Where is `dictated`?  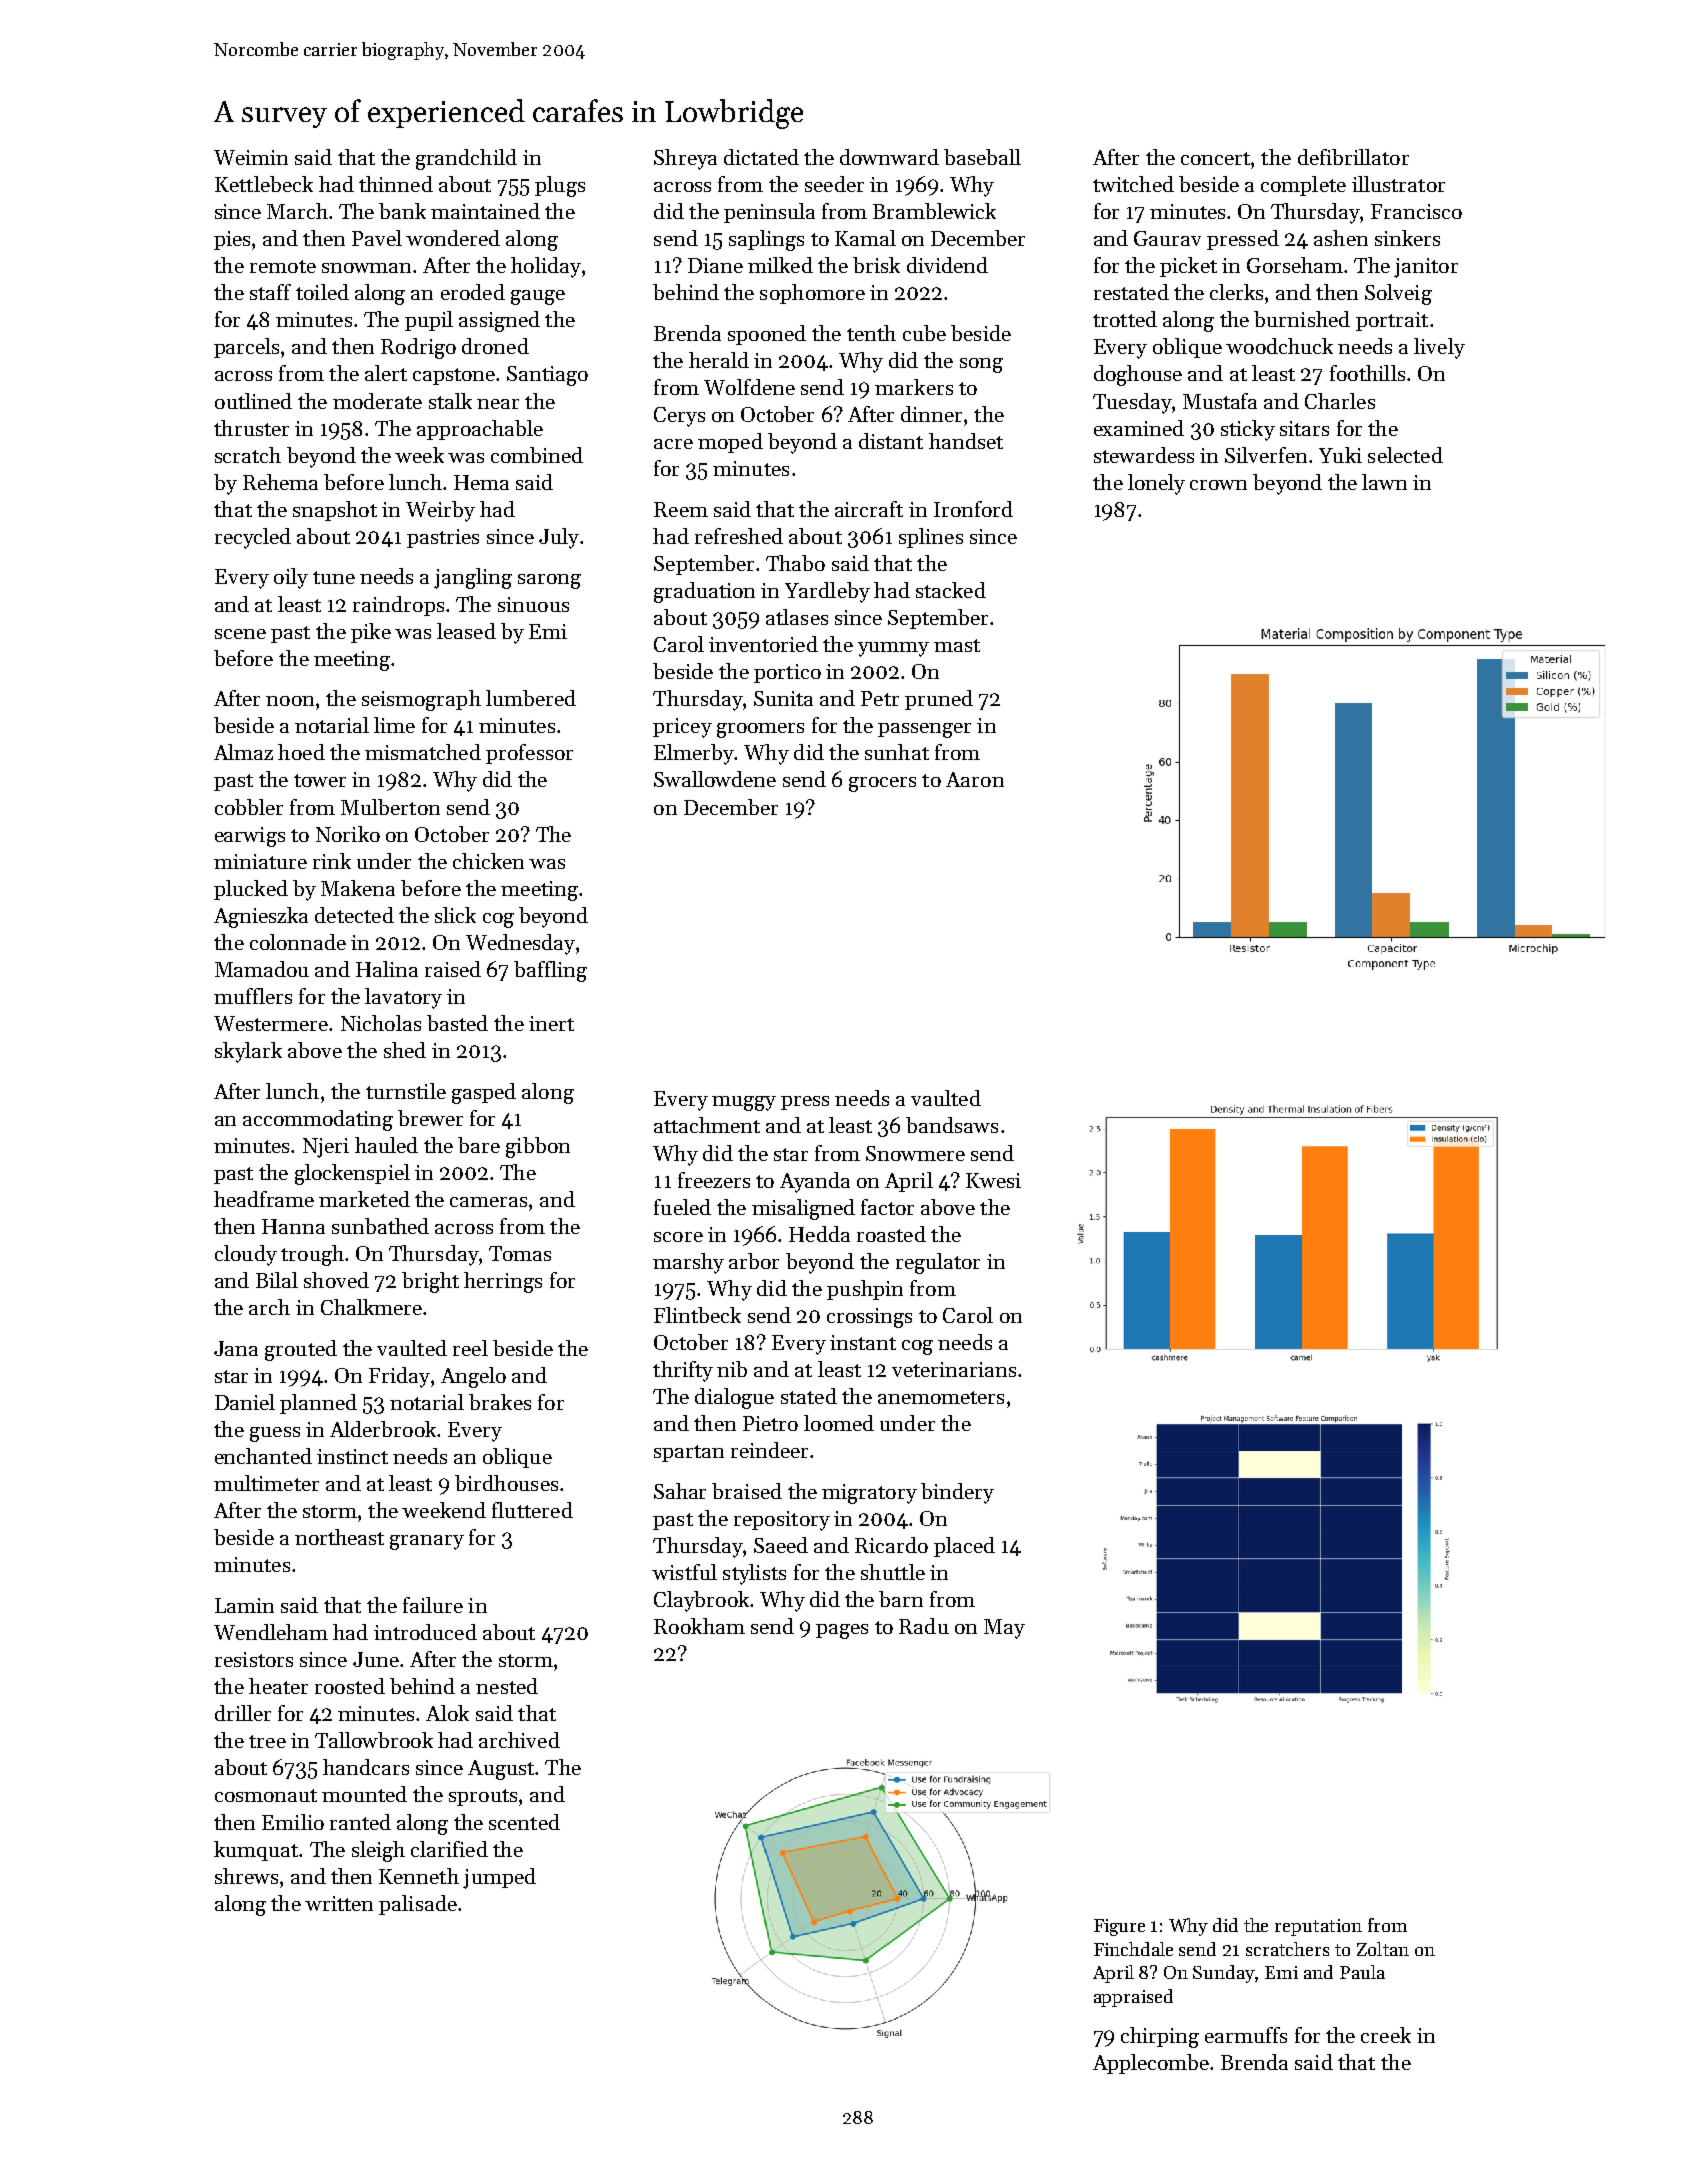
dictated is located at coordinates (761, 157).
